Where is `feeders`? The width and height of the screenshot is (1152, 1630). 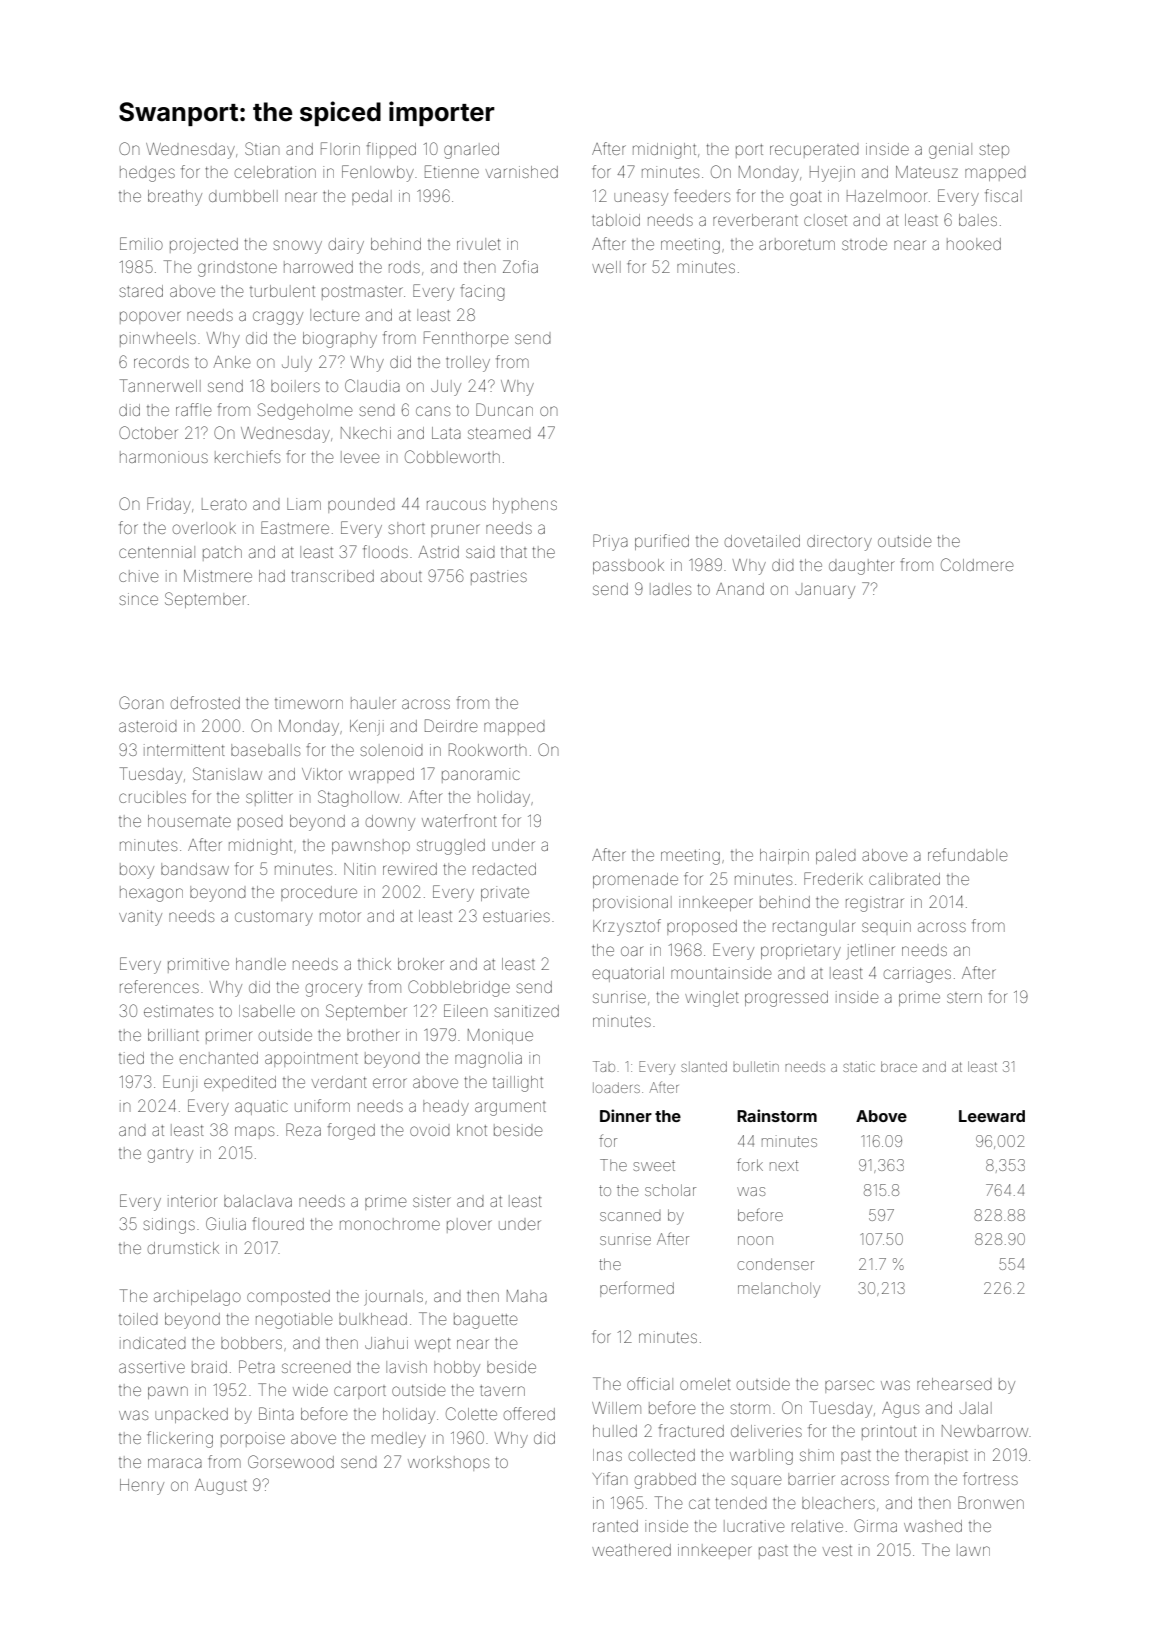 feeders is located at coordinates (702, 195).
